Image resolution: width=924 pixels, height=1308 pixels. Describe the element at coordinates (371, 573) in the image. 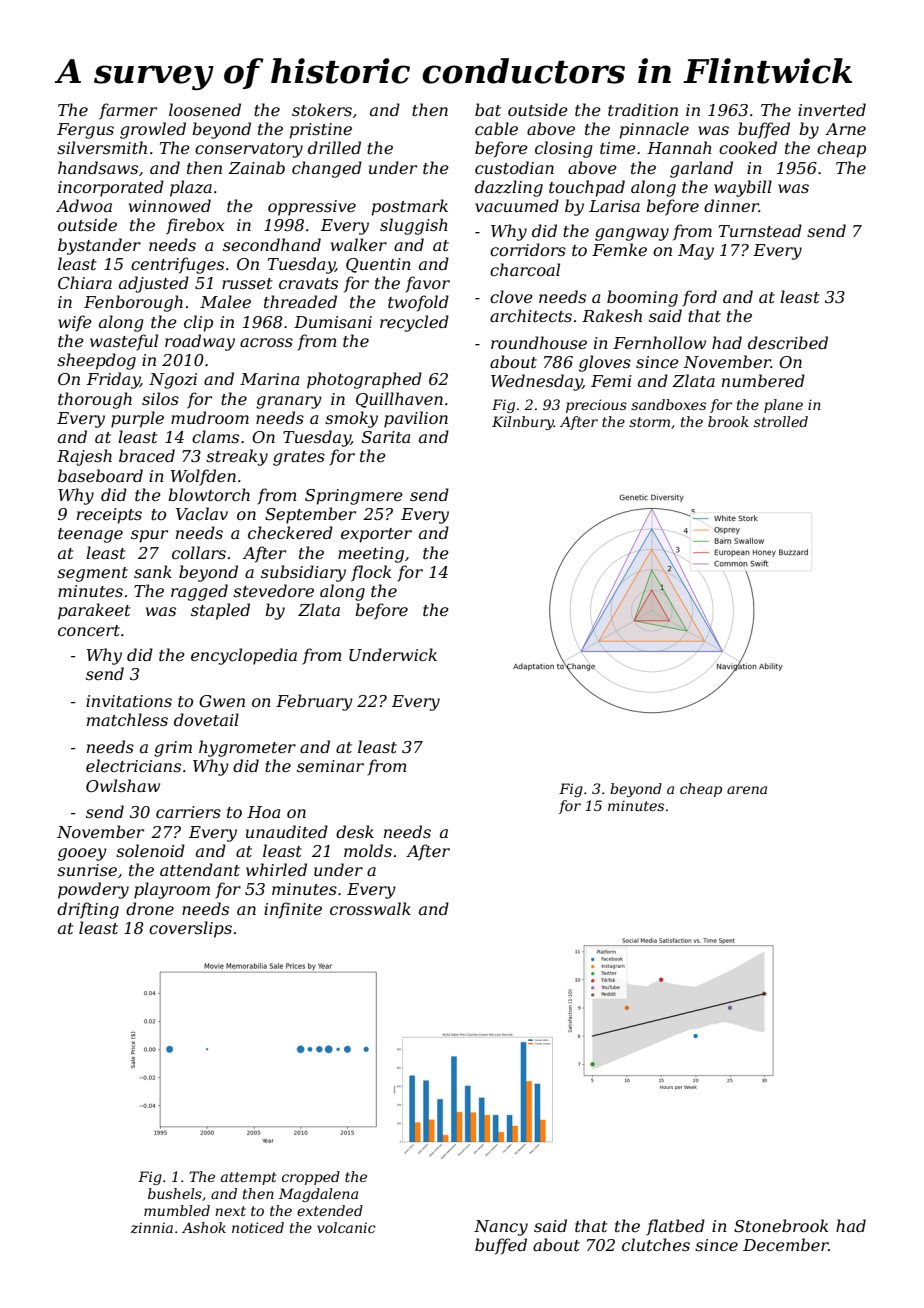

I see `flock` at that location.
